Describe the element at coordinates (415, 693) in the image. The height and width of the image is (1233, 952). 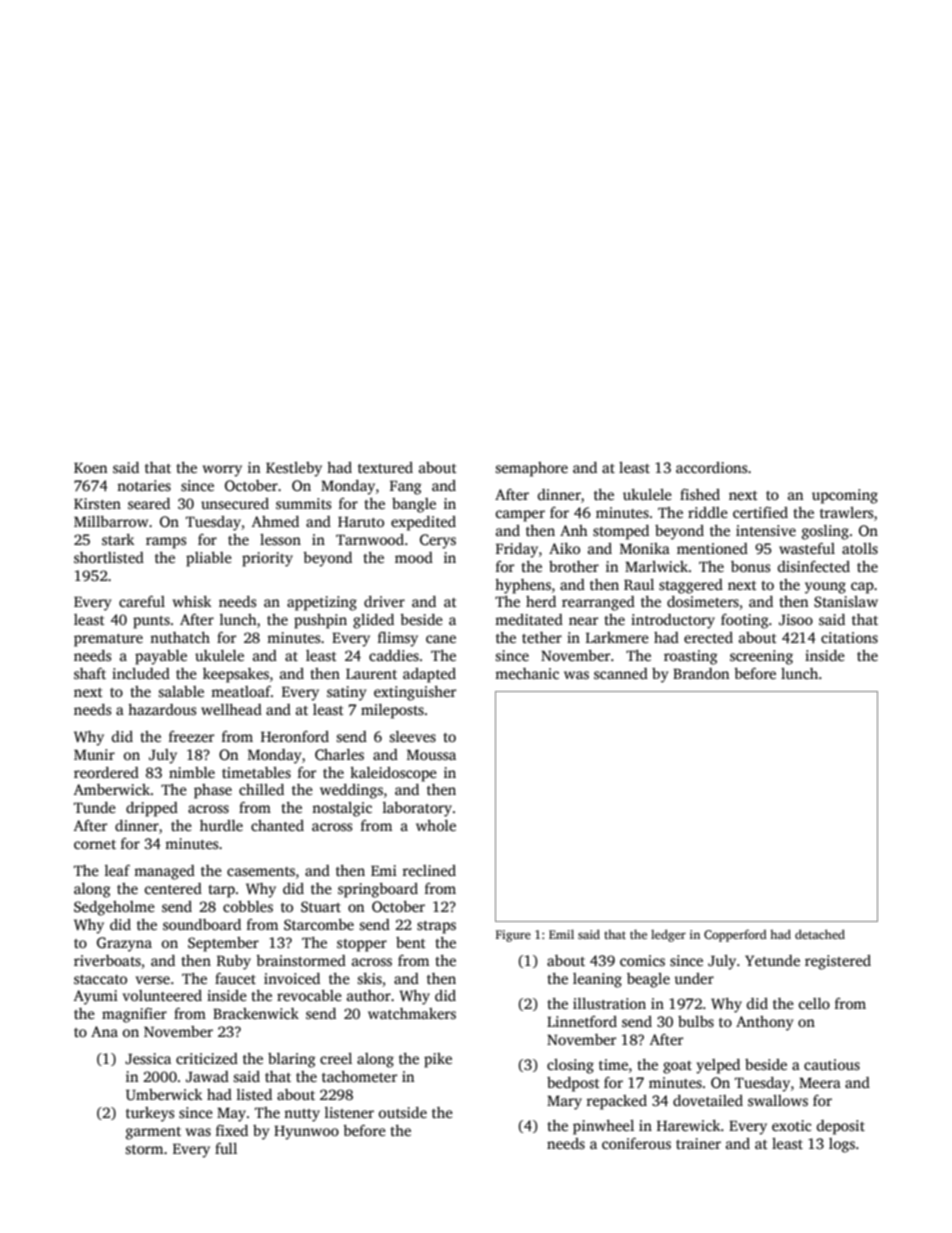
I see `extinguisher` at that location.
